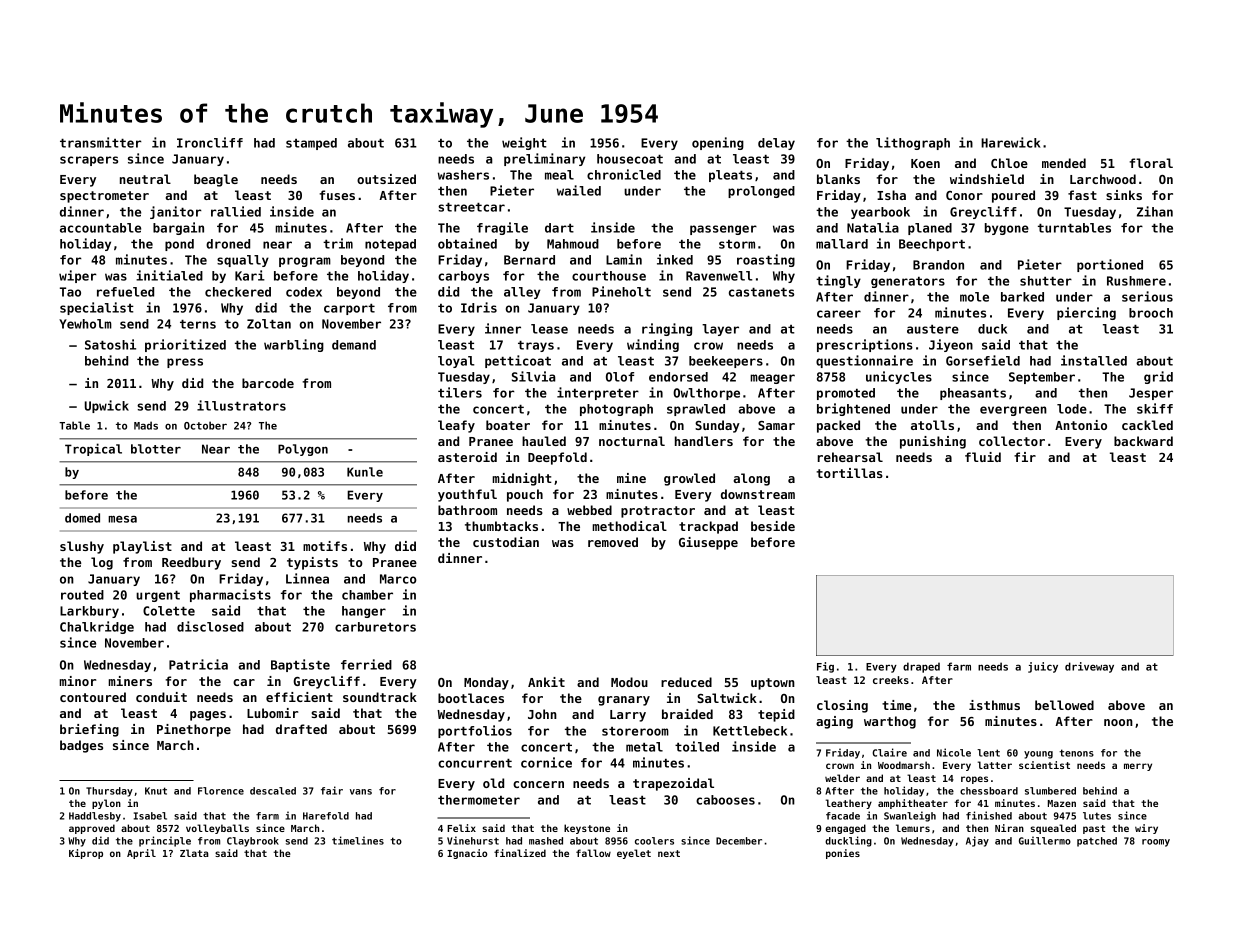 Image resolution: width=1233 pixels, height=952 pixels. Describe the element at coordinates (727, 698) in the screenshot. I see `Saltwick` at that location.
